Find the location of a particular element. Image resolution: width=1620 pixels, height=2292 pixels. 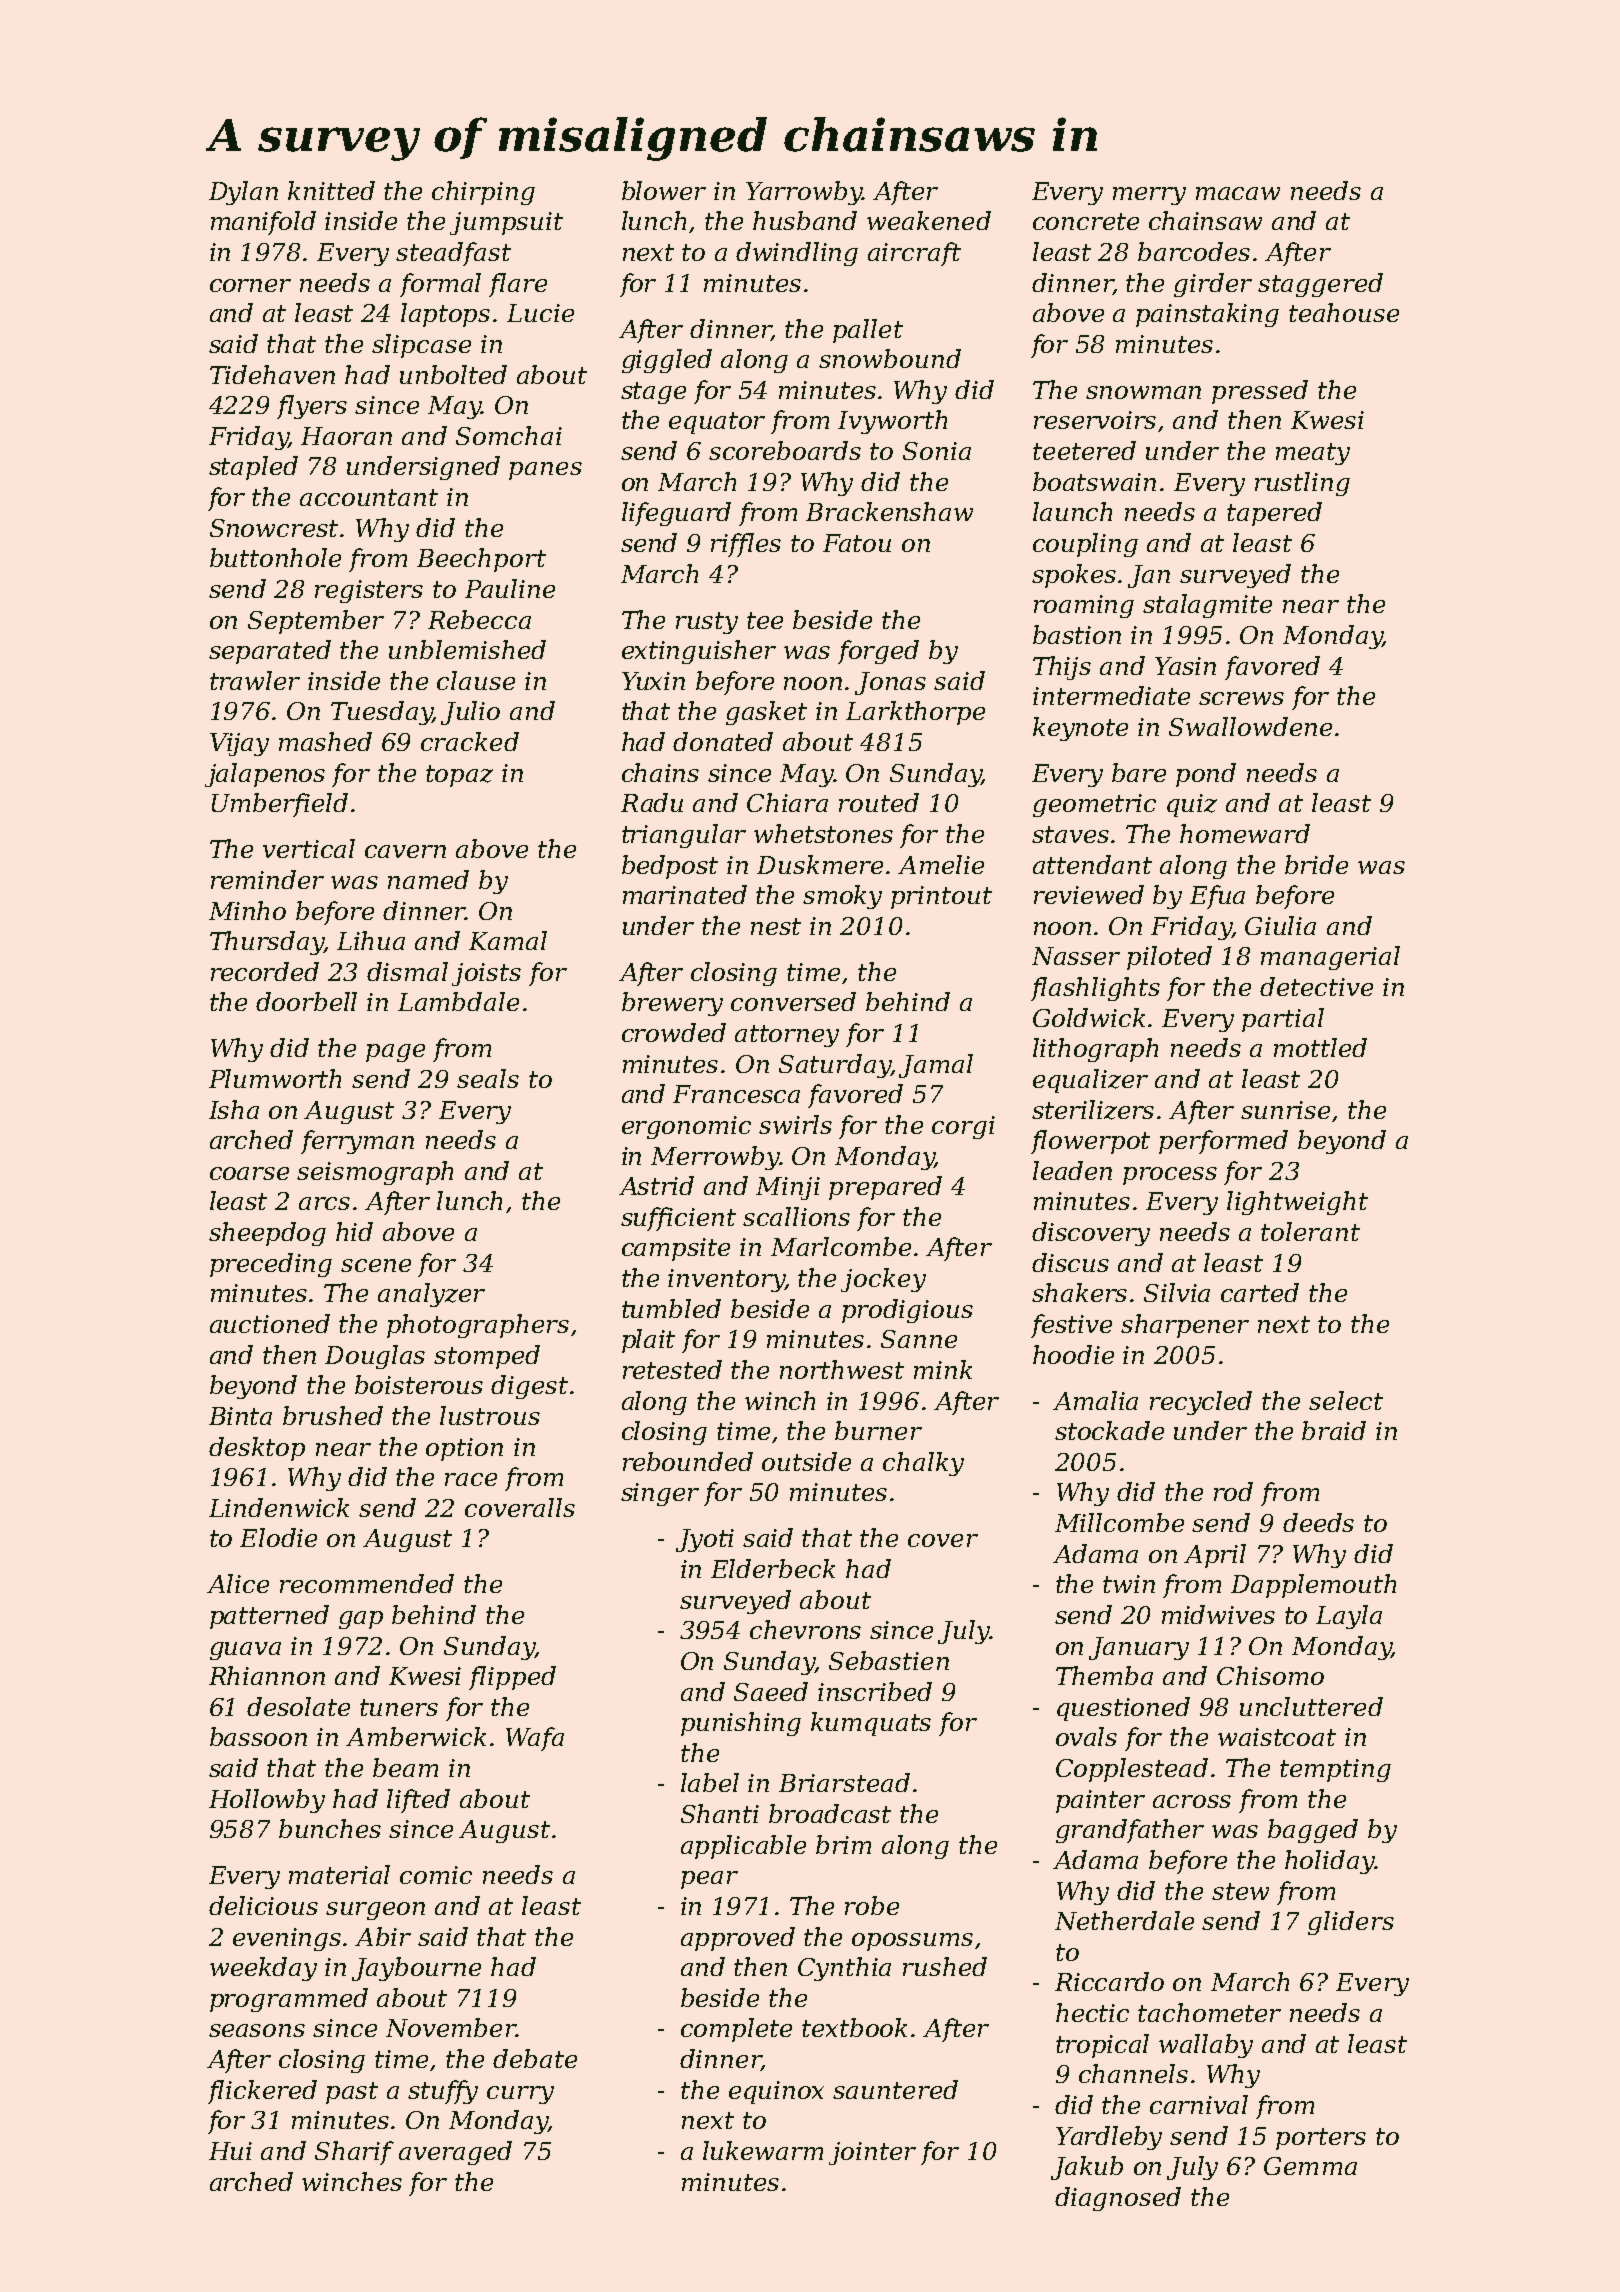

Douglas is located at coordinates (375, 1357).
